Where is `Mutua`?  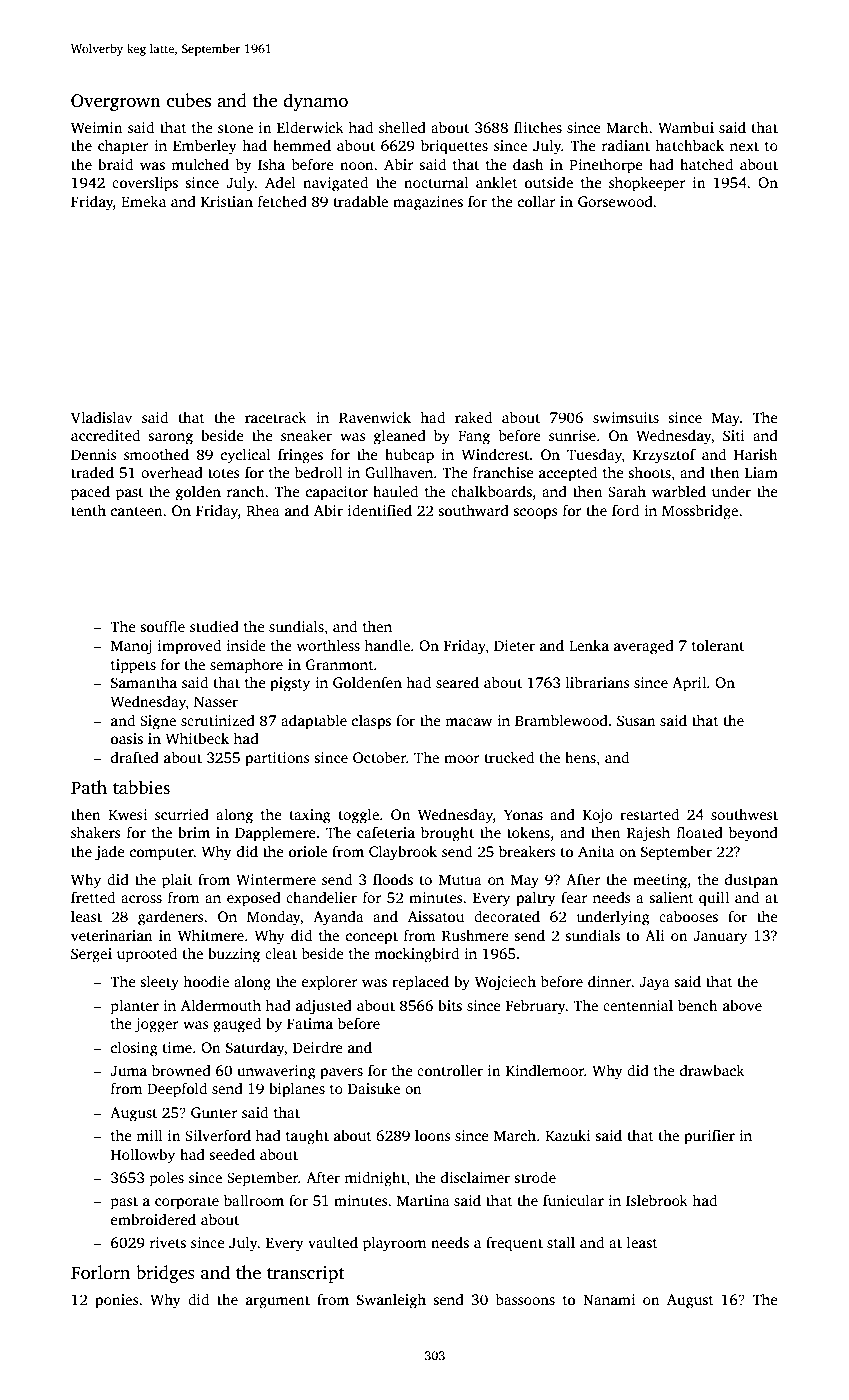 Mutua is located at coordinates (460, 879).
